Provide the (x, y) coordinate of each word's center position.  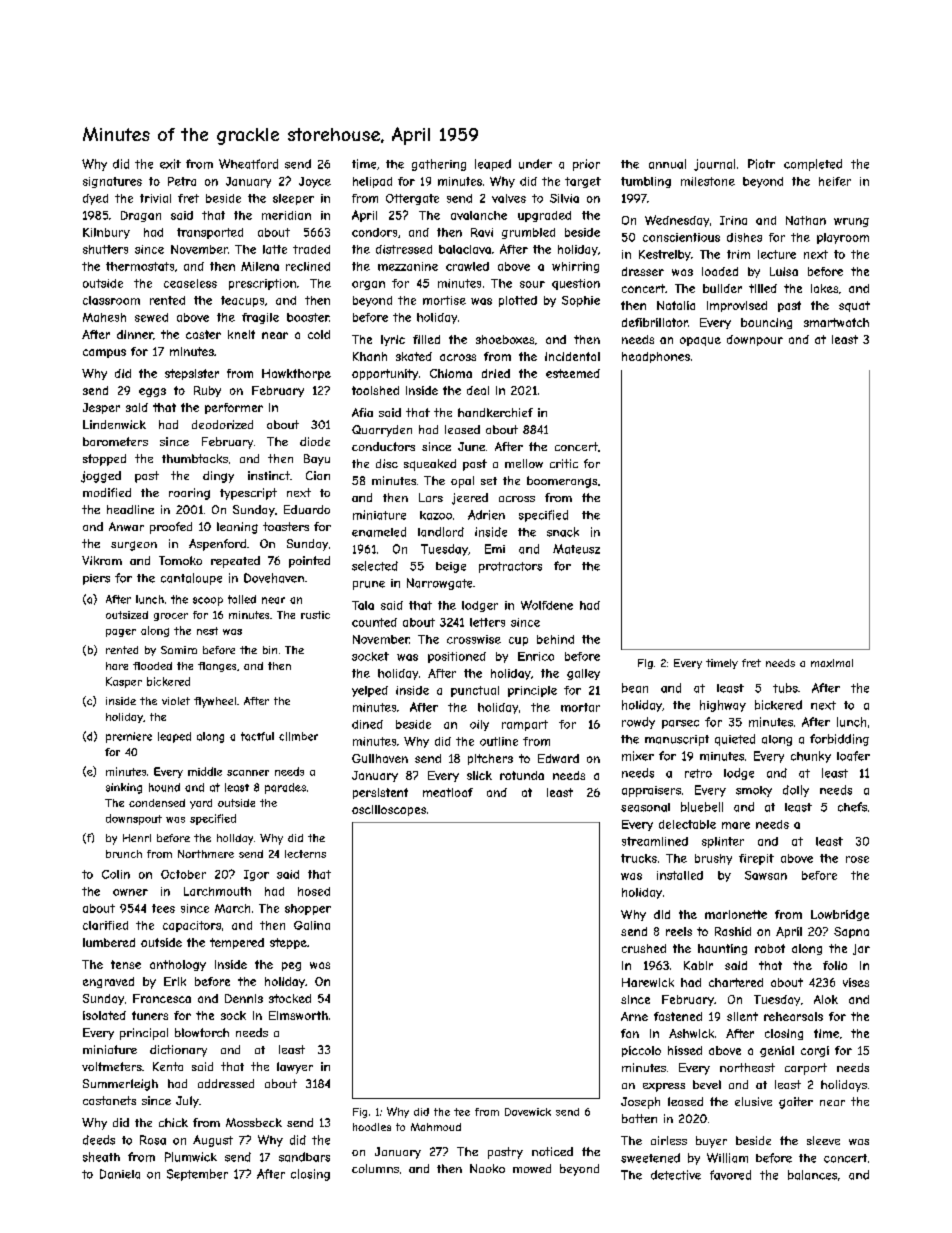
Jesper (101, 408)
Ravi (482, 232)
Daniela (120, 1174)
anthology (178, 965)
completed (813, 165)
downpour (755, 340)
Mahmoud (436, 1127)
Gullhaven (380, 758)
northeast (747, 1067)
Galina (312, 925)
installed (680, 875)
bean (635, 688)
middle (205, 771)
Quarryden (382, 431)
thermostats (140, 266)
